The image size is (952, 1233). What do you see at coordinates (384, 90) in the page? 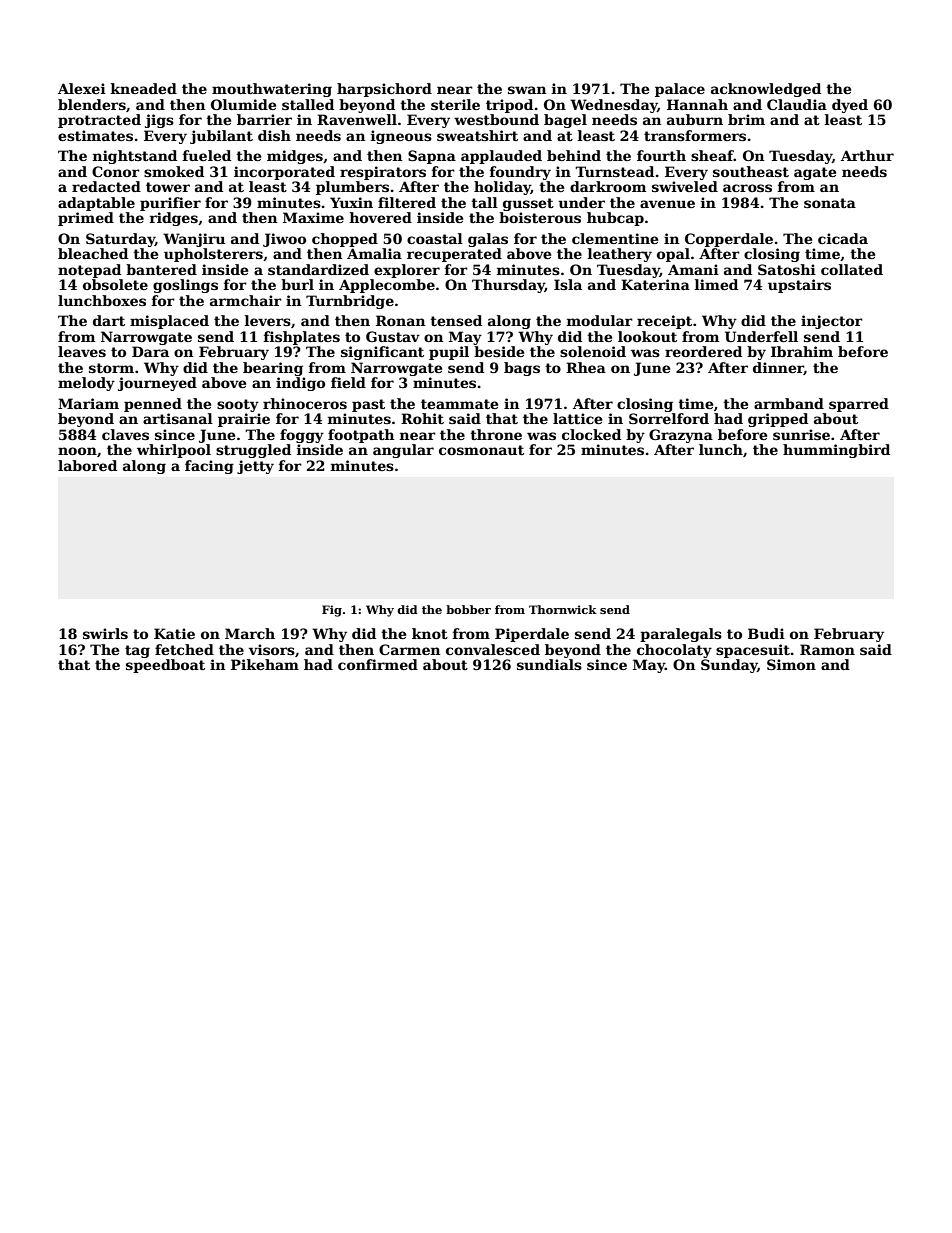
I see `harpsichord` at bounding box center [384, 90].
